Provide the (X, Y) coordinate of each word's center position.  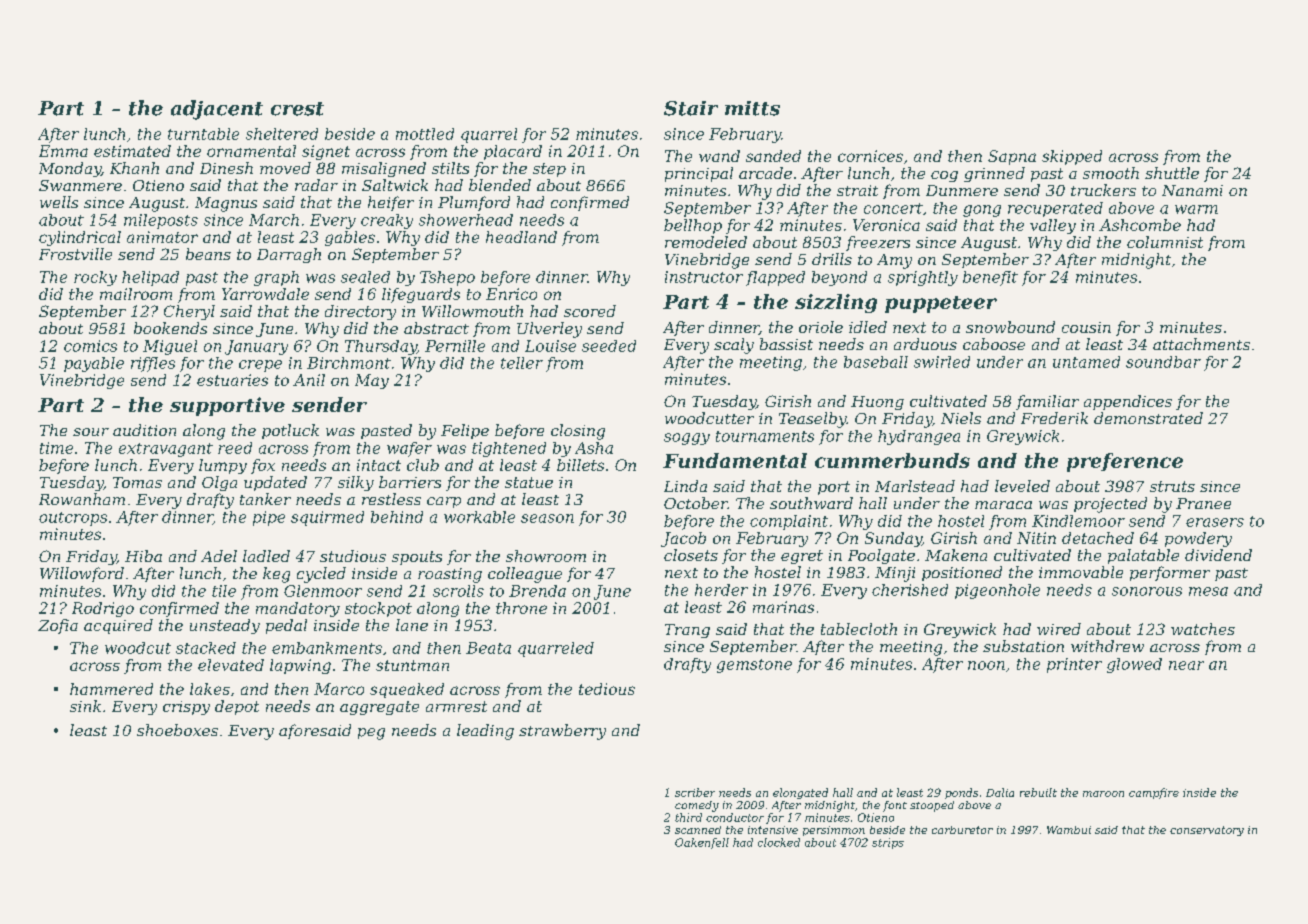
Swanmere (80, 185)
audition (144, 430)
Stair (691, 108)
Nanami (1192, 190)
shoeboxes (177, 730)
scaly (734, 346)
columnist (1165, 242)
